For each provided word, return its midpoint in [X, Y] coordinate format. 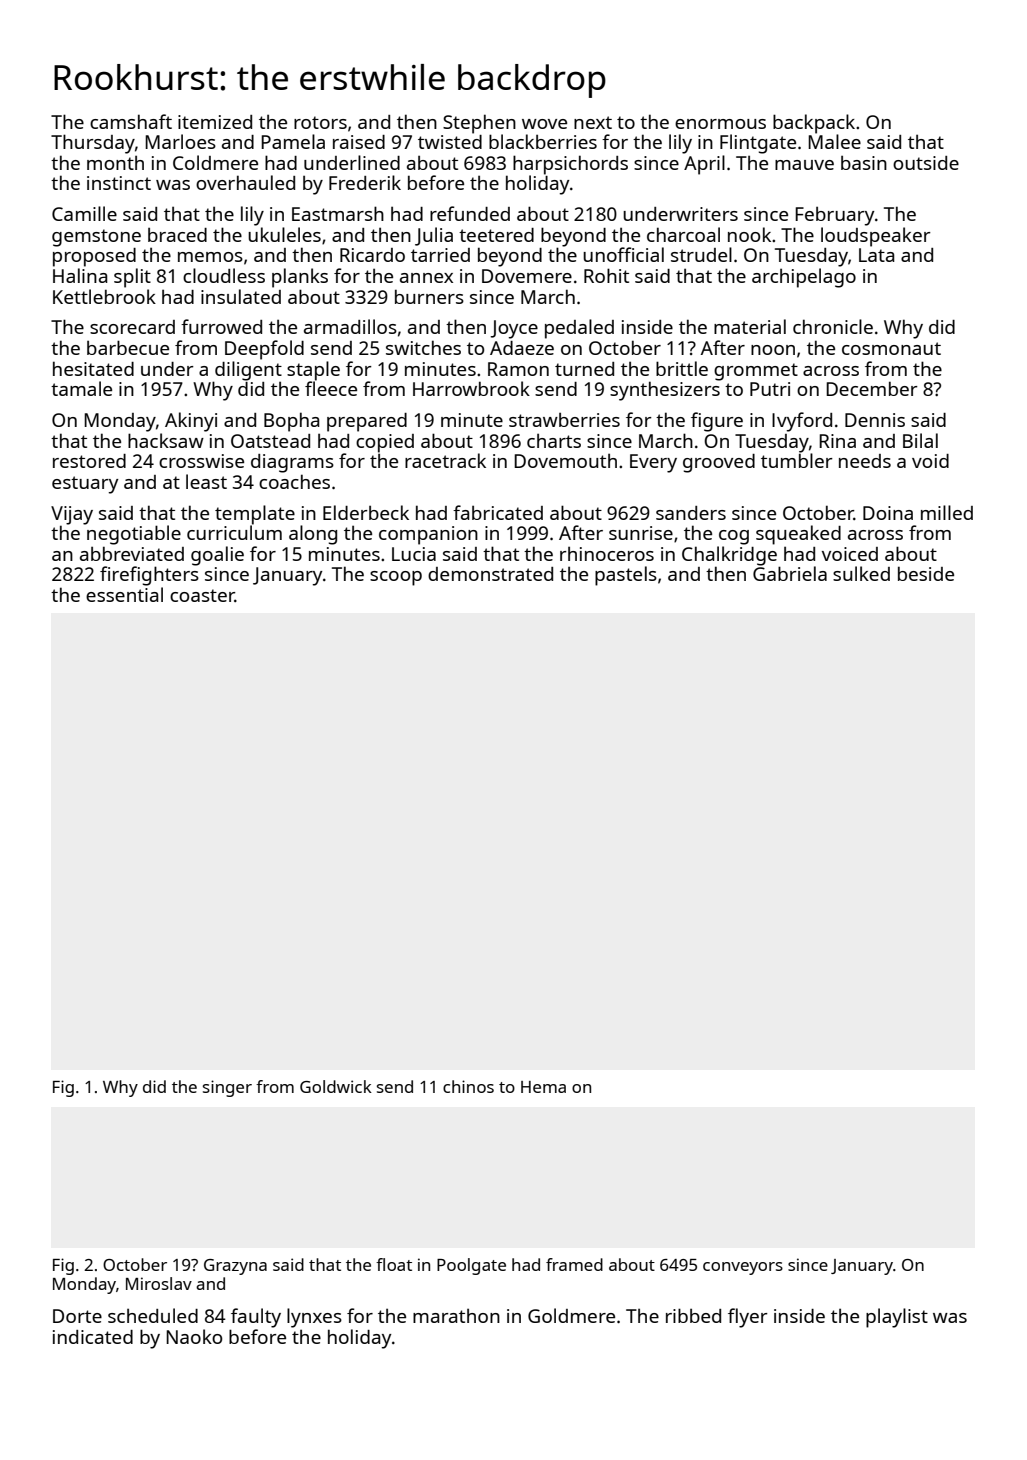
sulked [861, 573]
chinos [468, 1086]
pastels [626, 576]
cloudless [224, 275]
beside [926, 573]
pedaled [579, 329]
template [255, 515]
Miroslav [159, 1283]
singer [227, 1088]
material [750, 326]
